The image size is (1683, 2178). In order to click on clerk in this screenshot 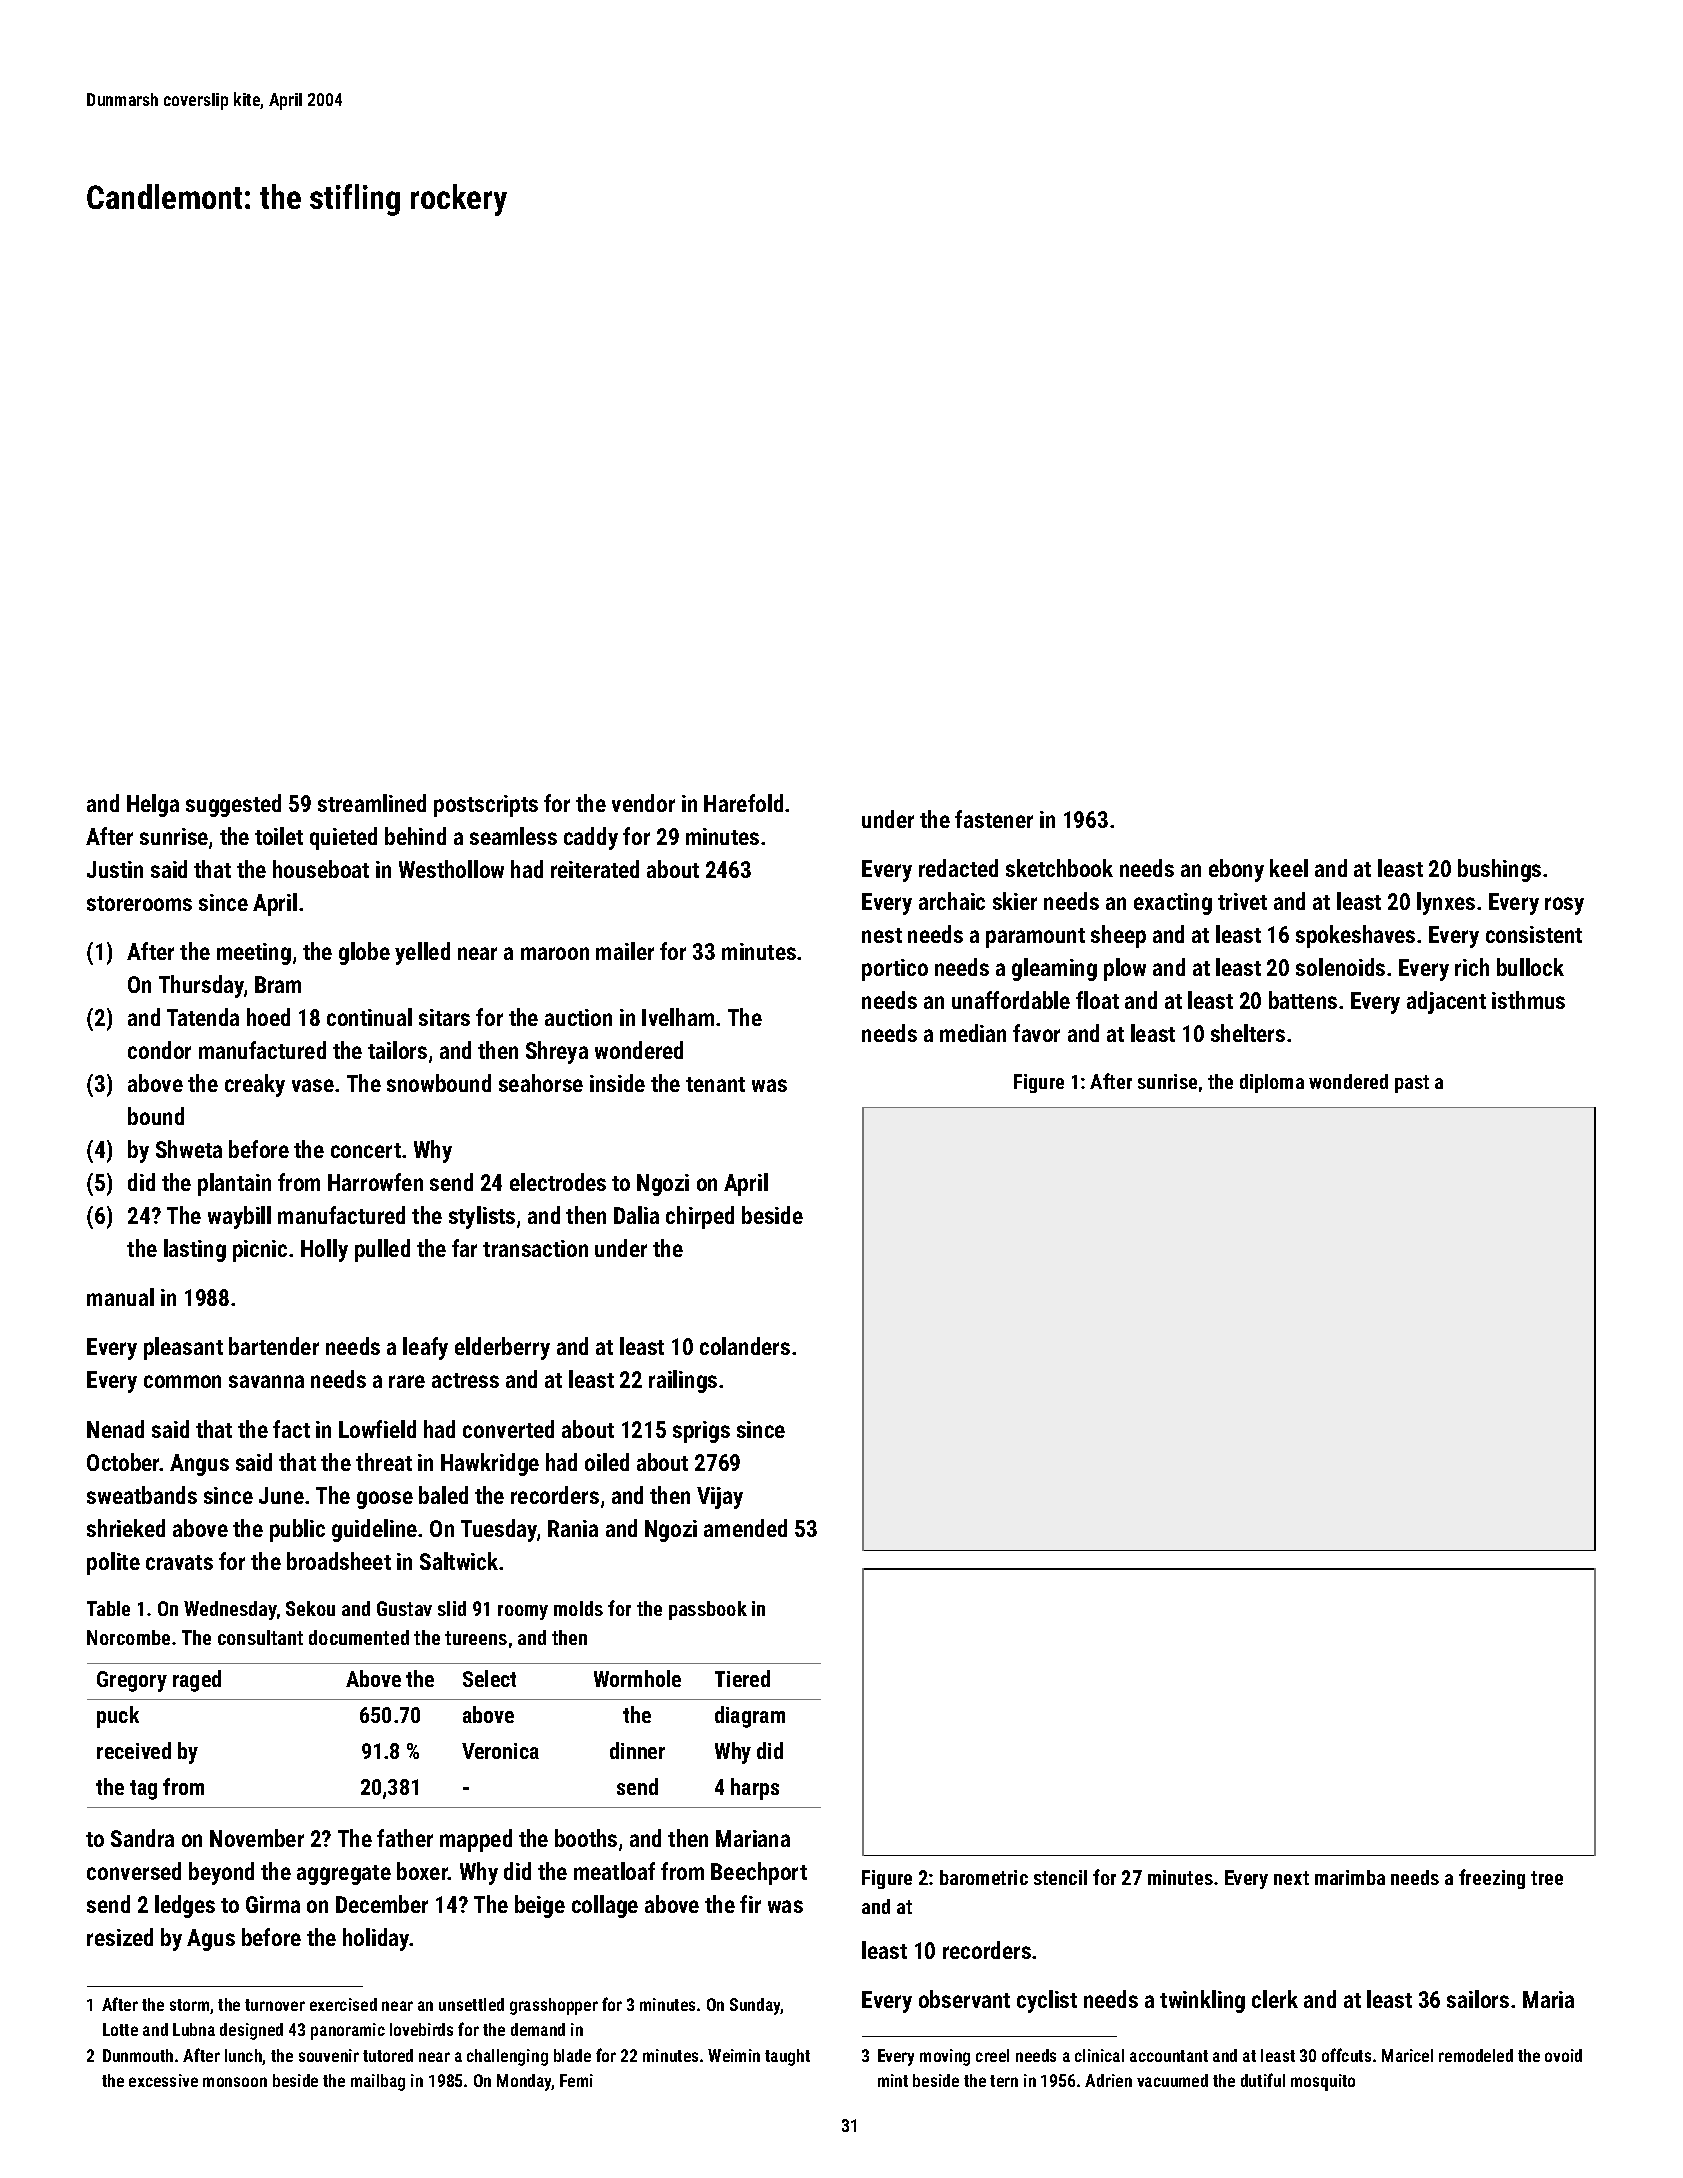, I will do `click(1275, 1999)`.
